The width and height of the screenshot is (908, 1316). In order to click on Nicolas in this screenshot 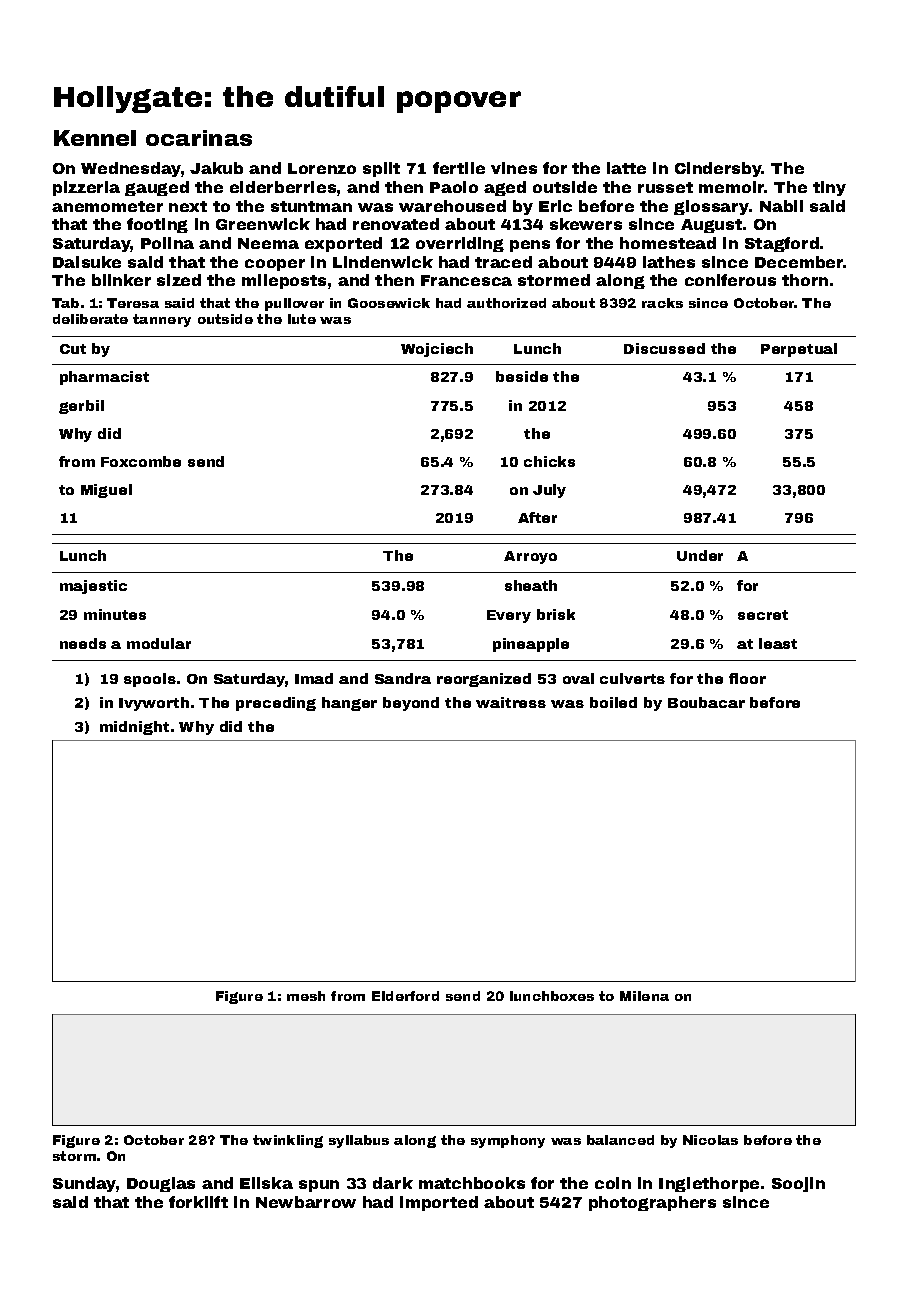, I will do `click(710, 1140)`.
